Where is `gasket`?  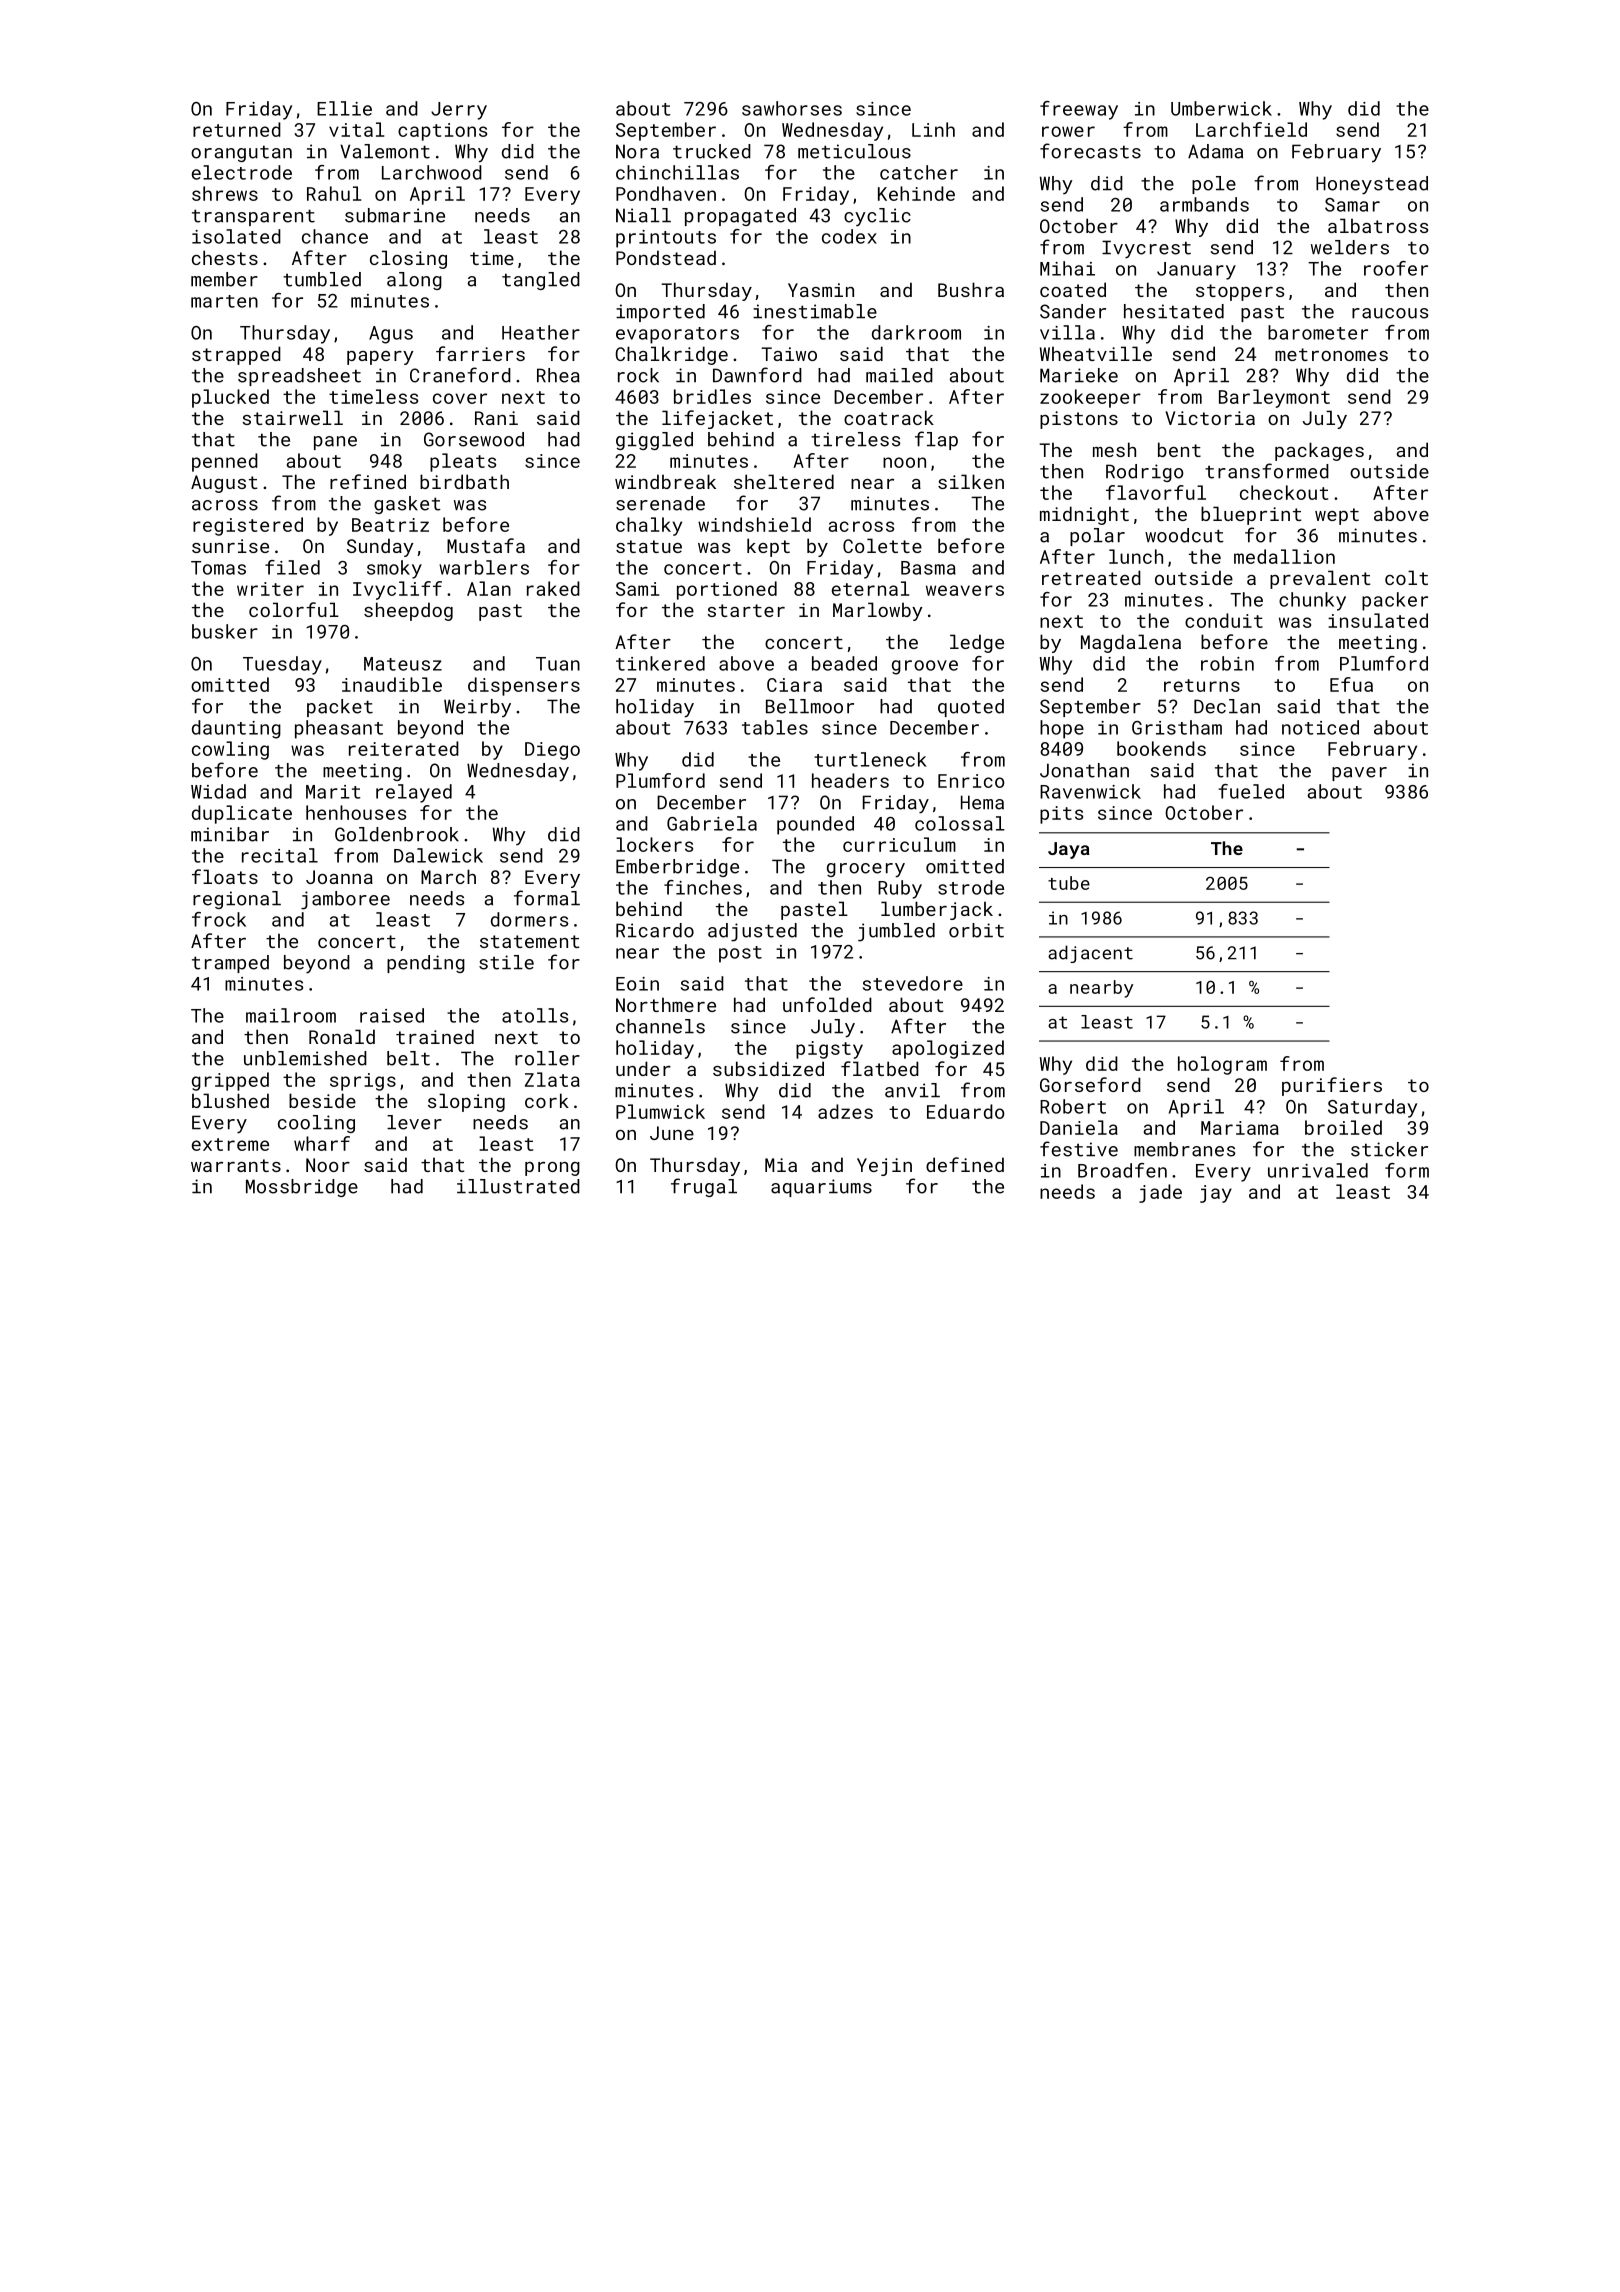 gasket is located at coordinates (407, 505).
